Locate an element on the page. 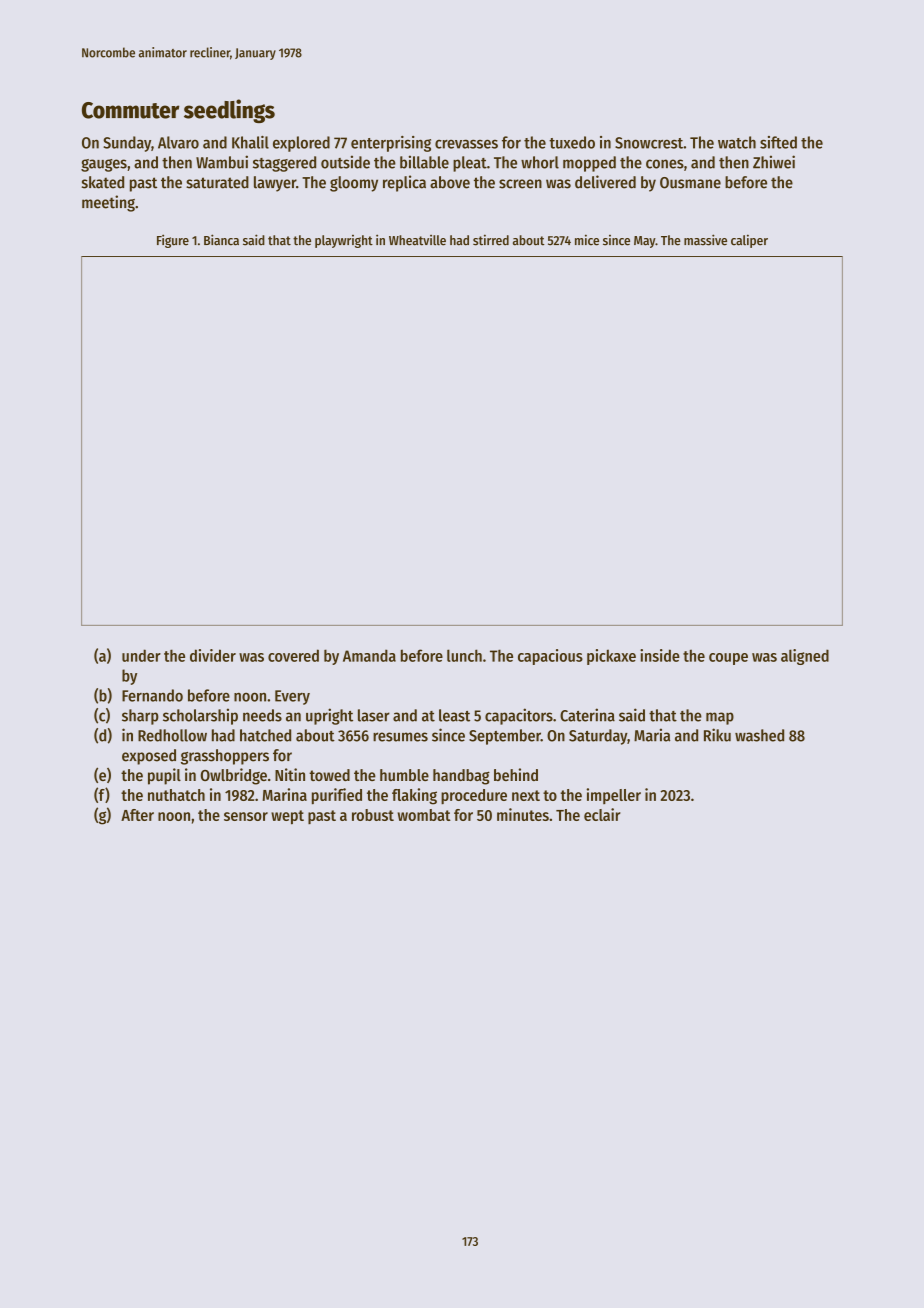 The image size is (924, 1308). May is located at coordinates (644, 242).
